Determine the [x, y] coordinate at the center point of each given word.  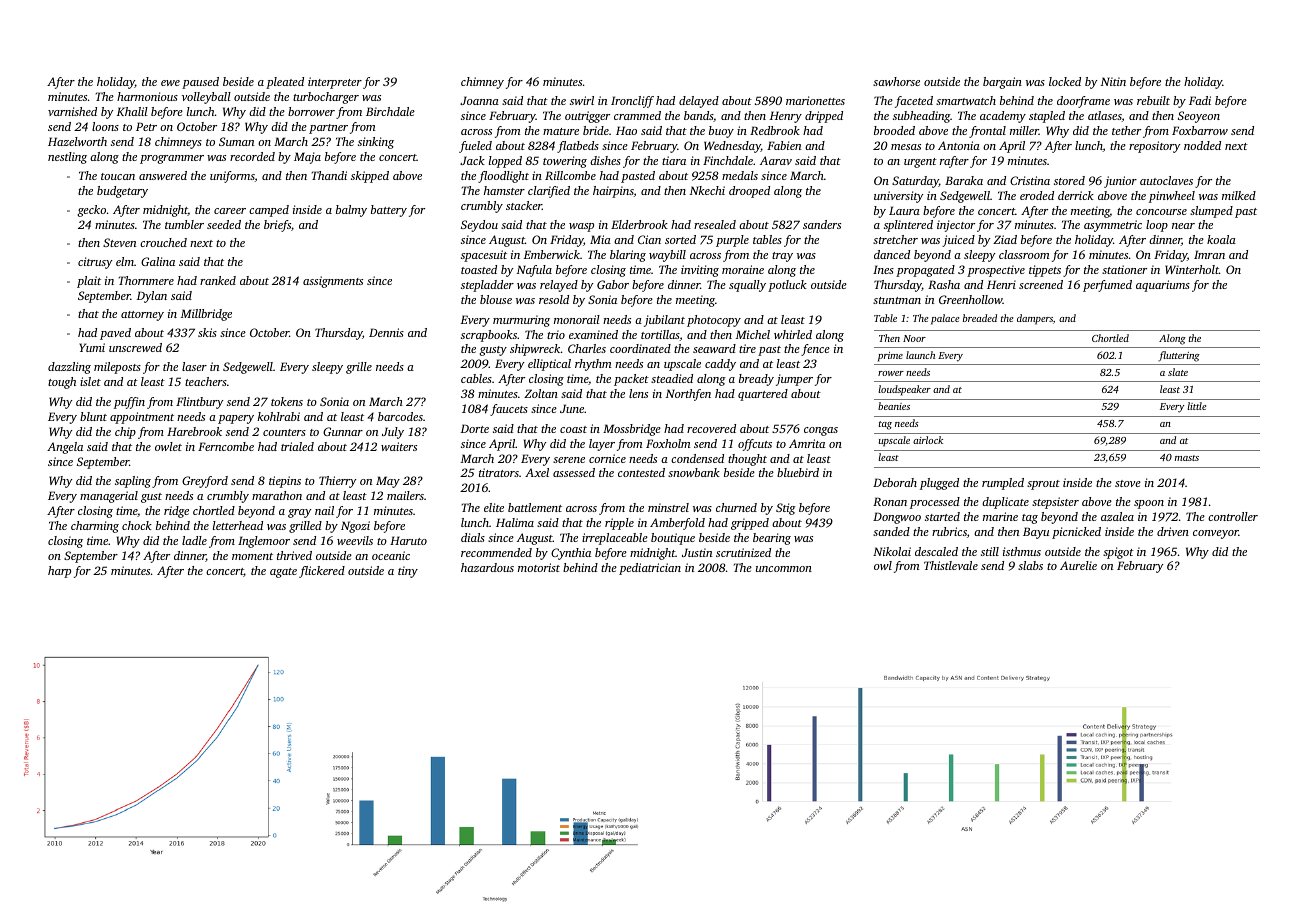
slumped [1211, 212]
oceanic [391, 555]
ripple [619, 524]
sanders [822, 224]
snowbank [694, 472]
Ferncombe [226, 446]
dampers [1035, 319]
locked [1065, 81]
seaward [714, 348]
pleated [285, 83]
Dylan [152, 297]
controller [1233, 516]
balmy [351, 211]
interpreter [335, 83]
